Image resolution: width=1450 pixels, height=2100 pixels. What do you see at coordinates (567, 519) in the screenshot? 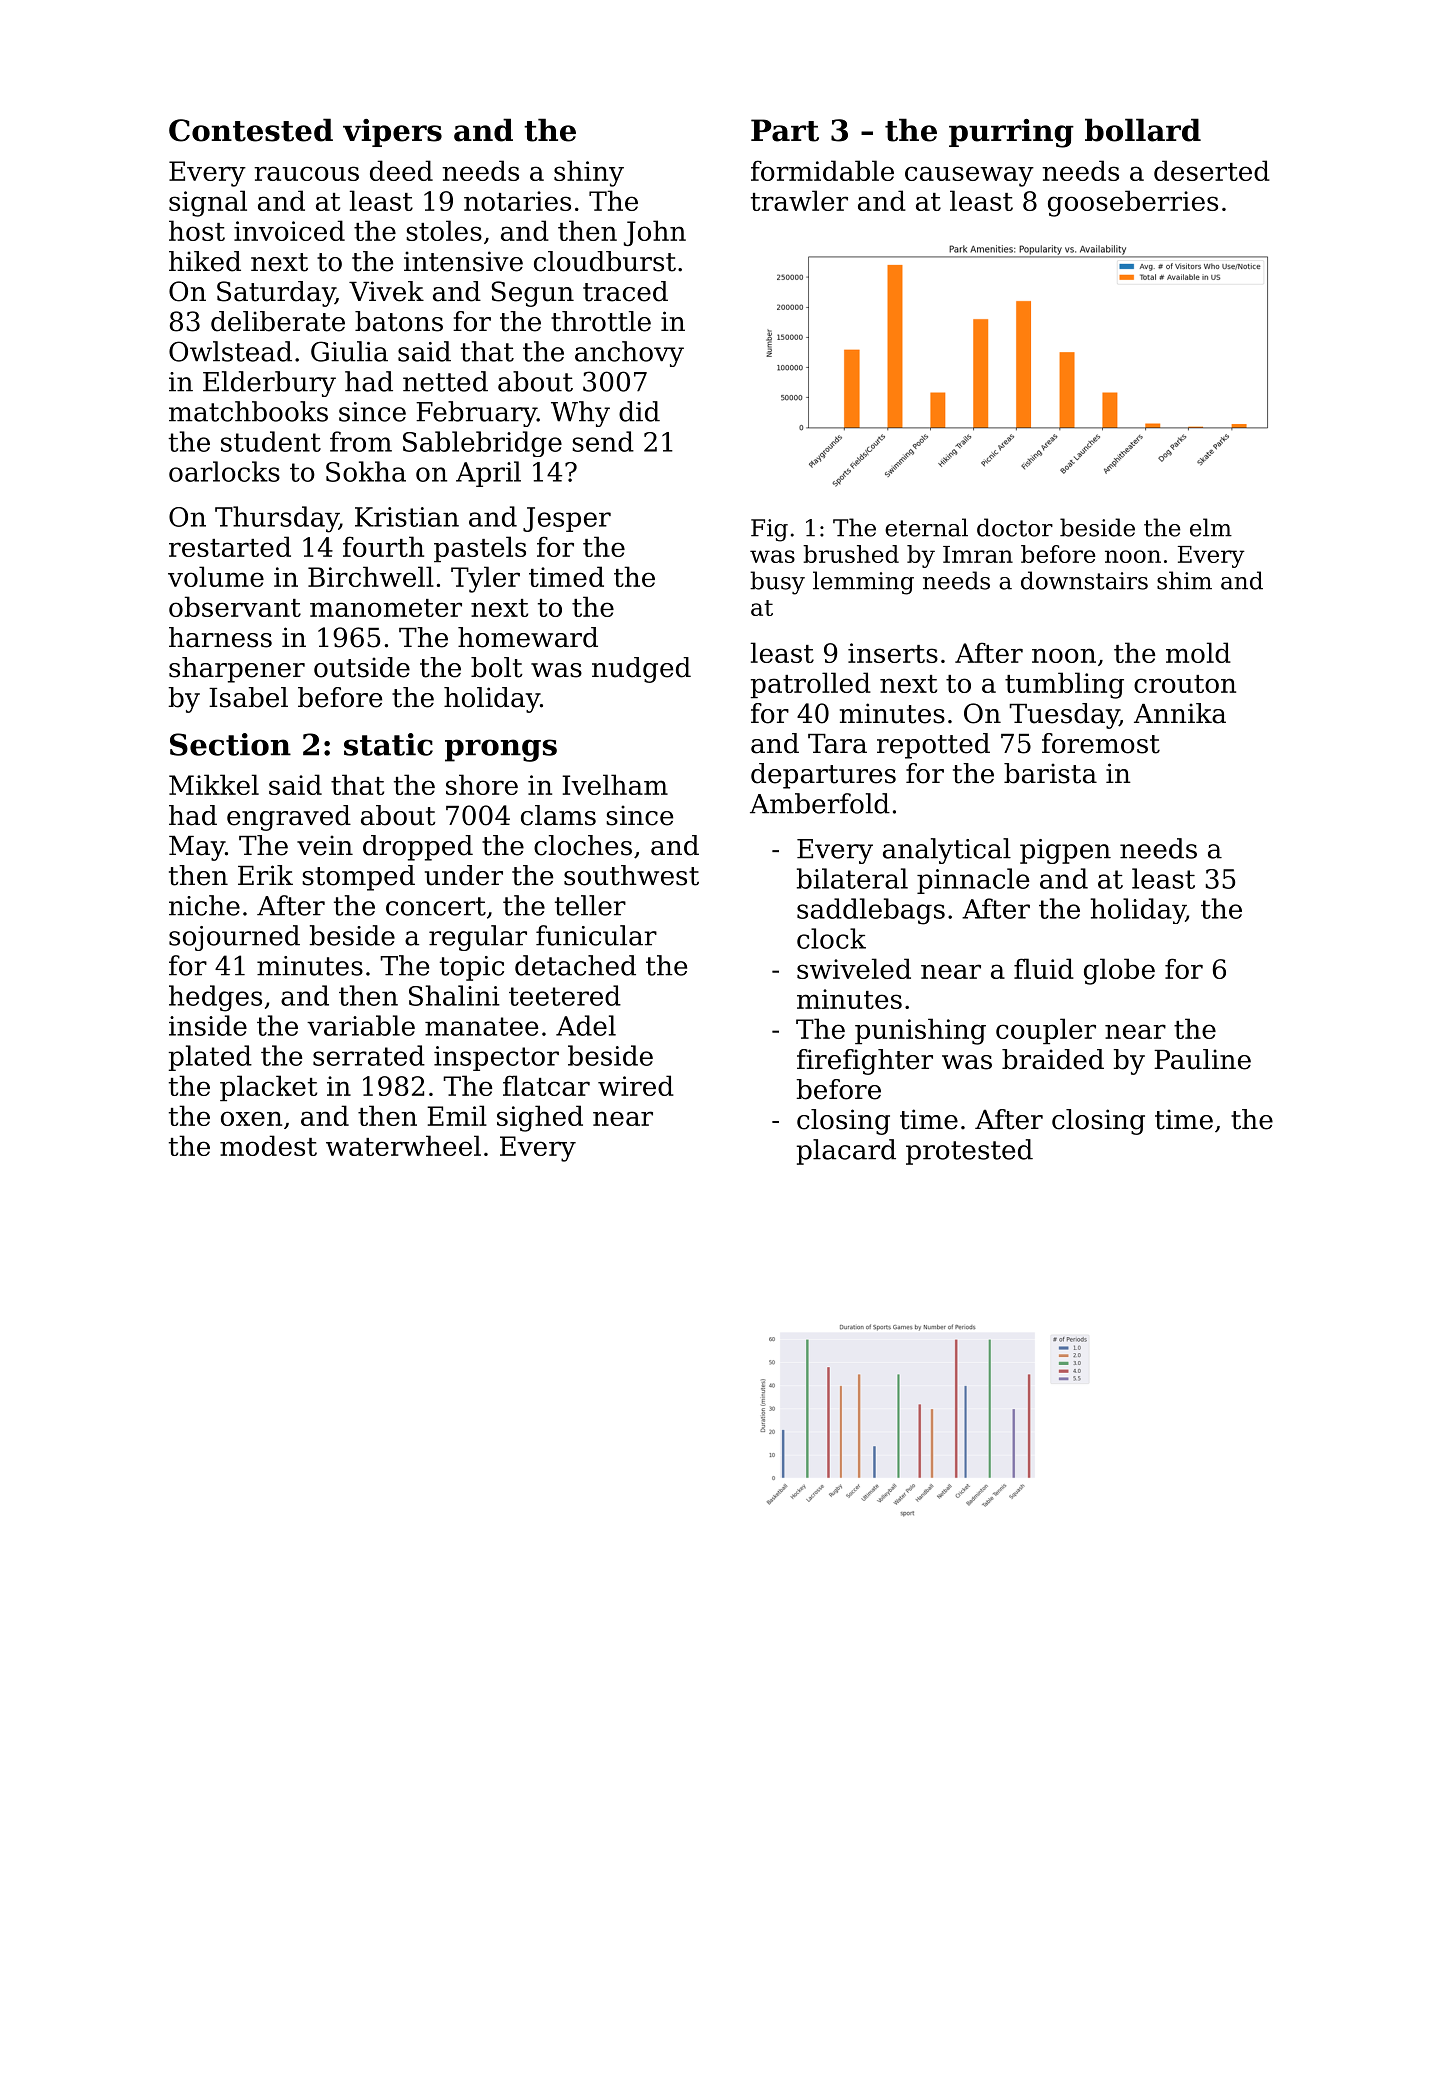
I see `Jesper` at bounding box center [567, 519].
